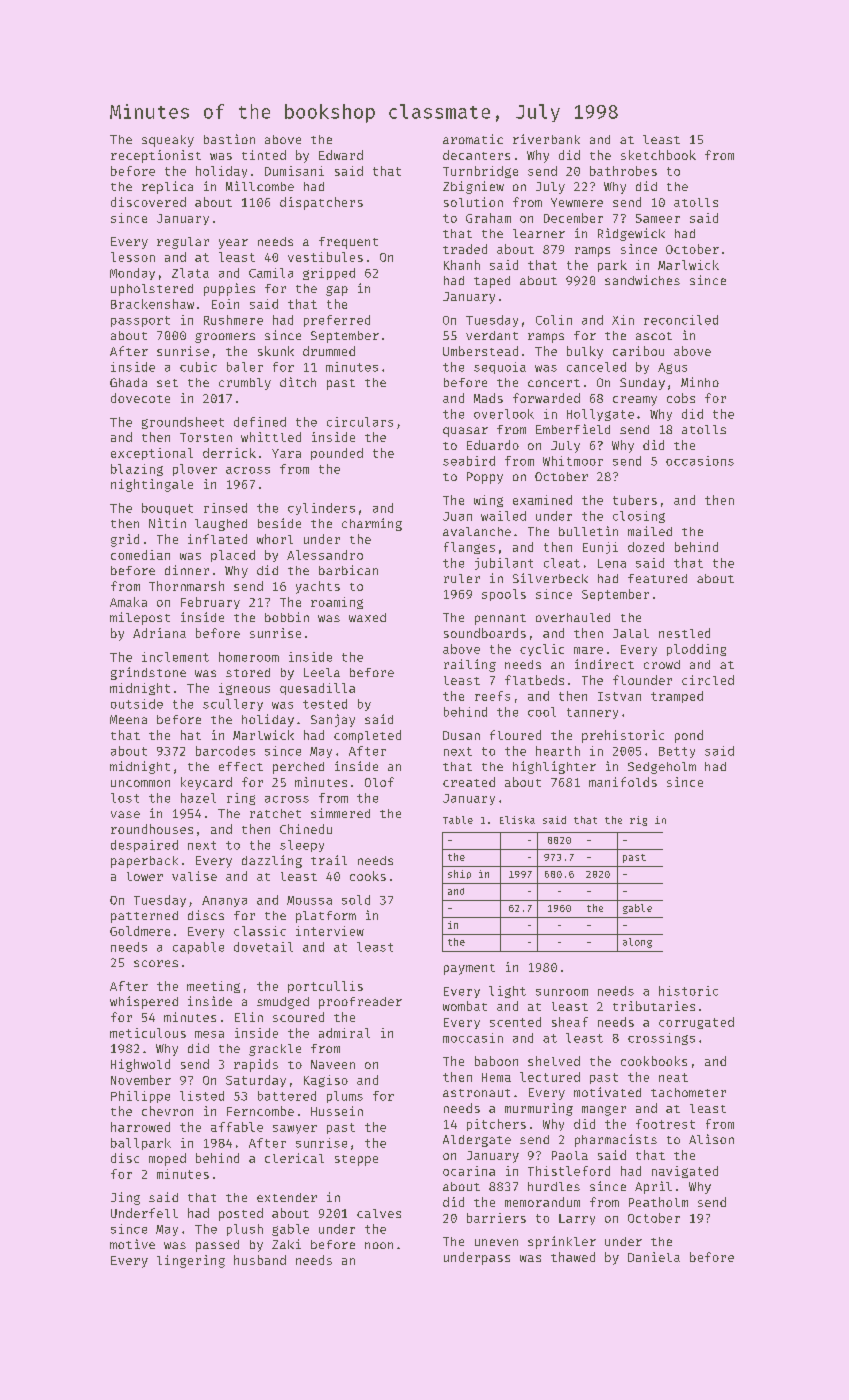 This page has width=849, height=1400. What do you see at coordinates (294, 171) in the page?
I see `Dumisani` at bounding box center [294, 171].
